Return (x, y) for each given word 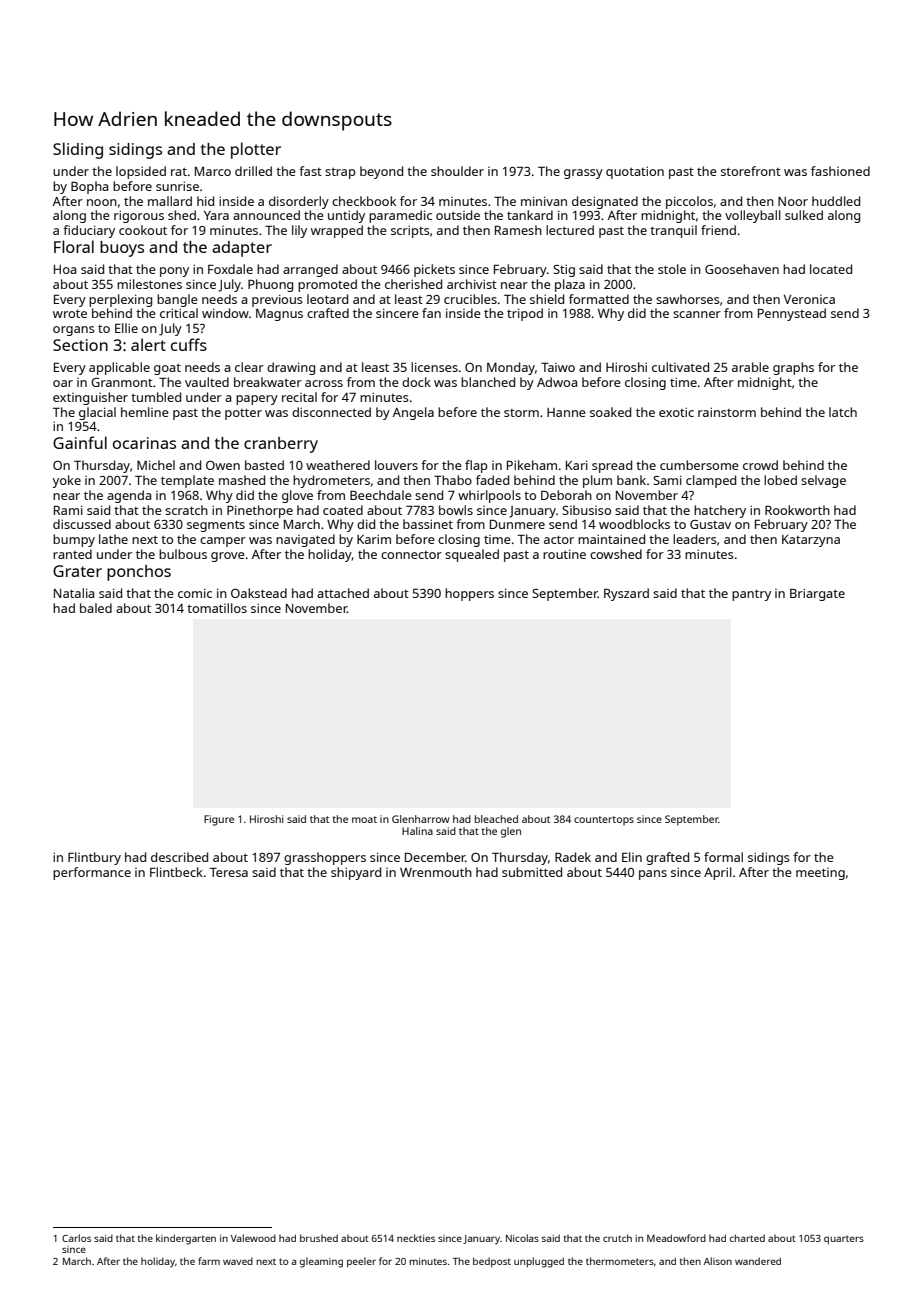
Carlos (76, 1238)
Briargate (817, 594)
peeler (361, 1262)
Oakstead (259, 593)
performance (92, 873)
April (718, 873)
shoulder (457, 171)
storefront (751, 171)
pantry (751, 595)
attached (343, 593)
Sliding (78, 150)
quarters (844, 1240)
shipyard (356, 873)
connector (411, 555)
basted (264, 465)
